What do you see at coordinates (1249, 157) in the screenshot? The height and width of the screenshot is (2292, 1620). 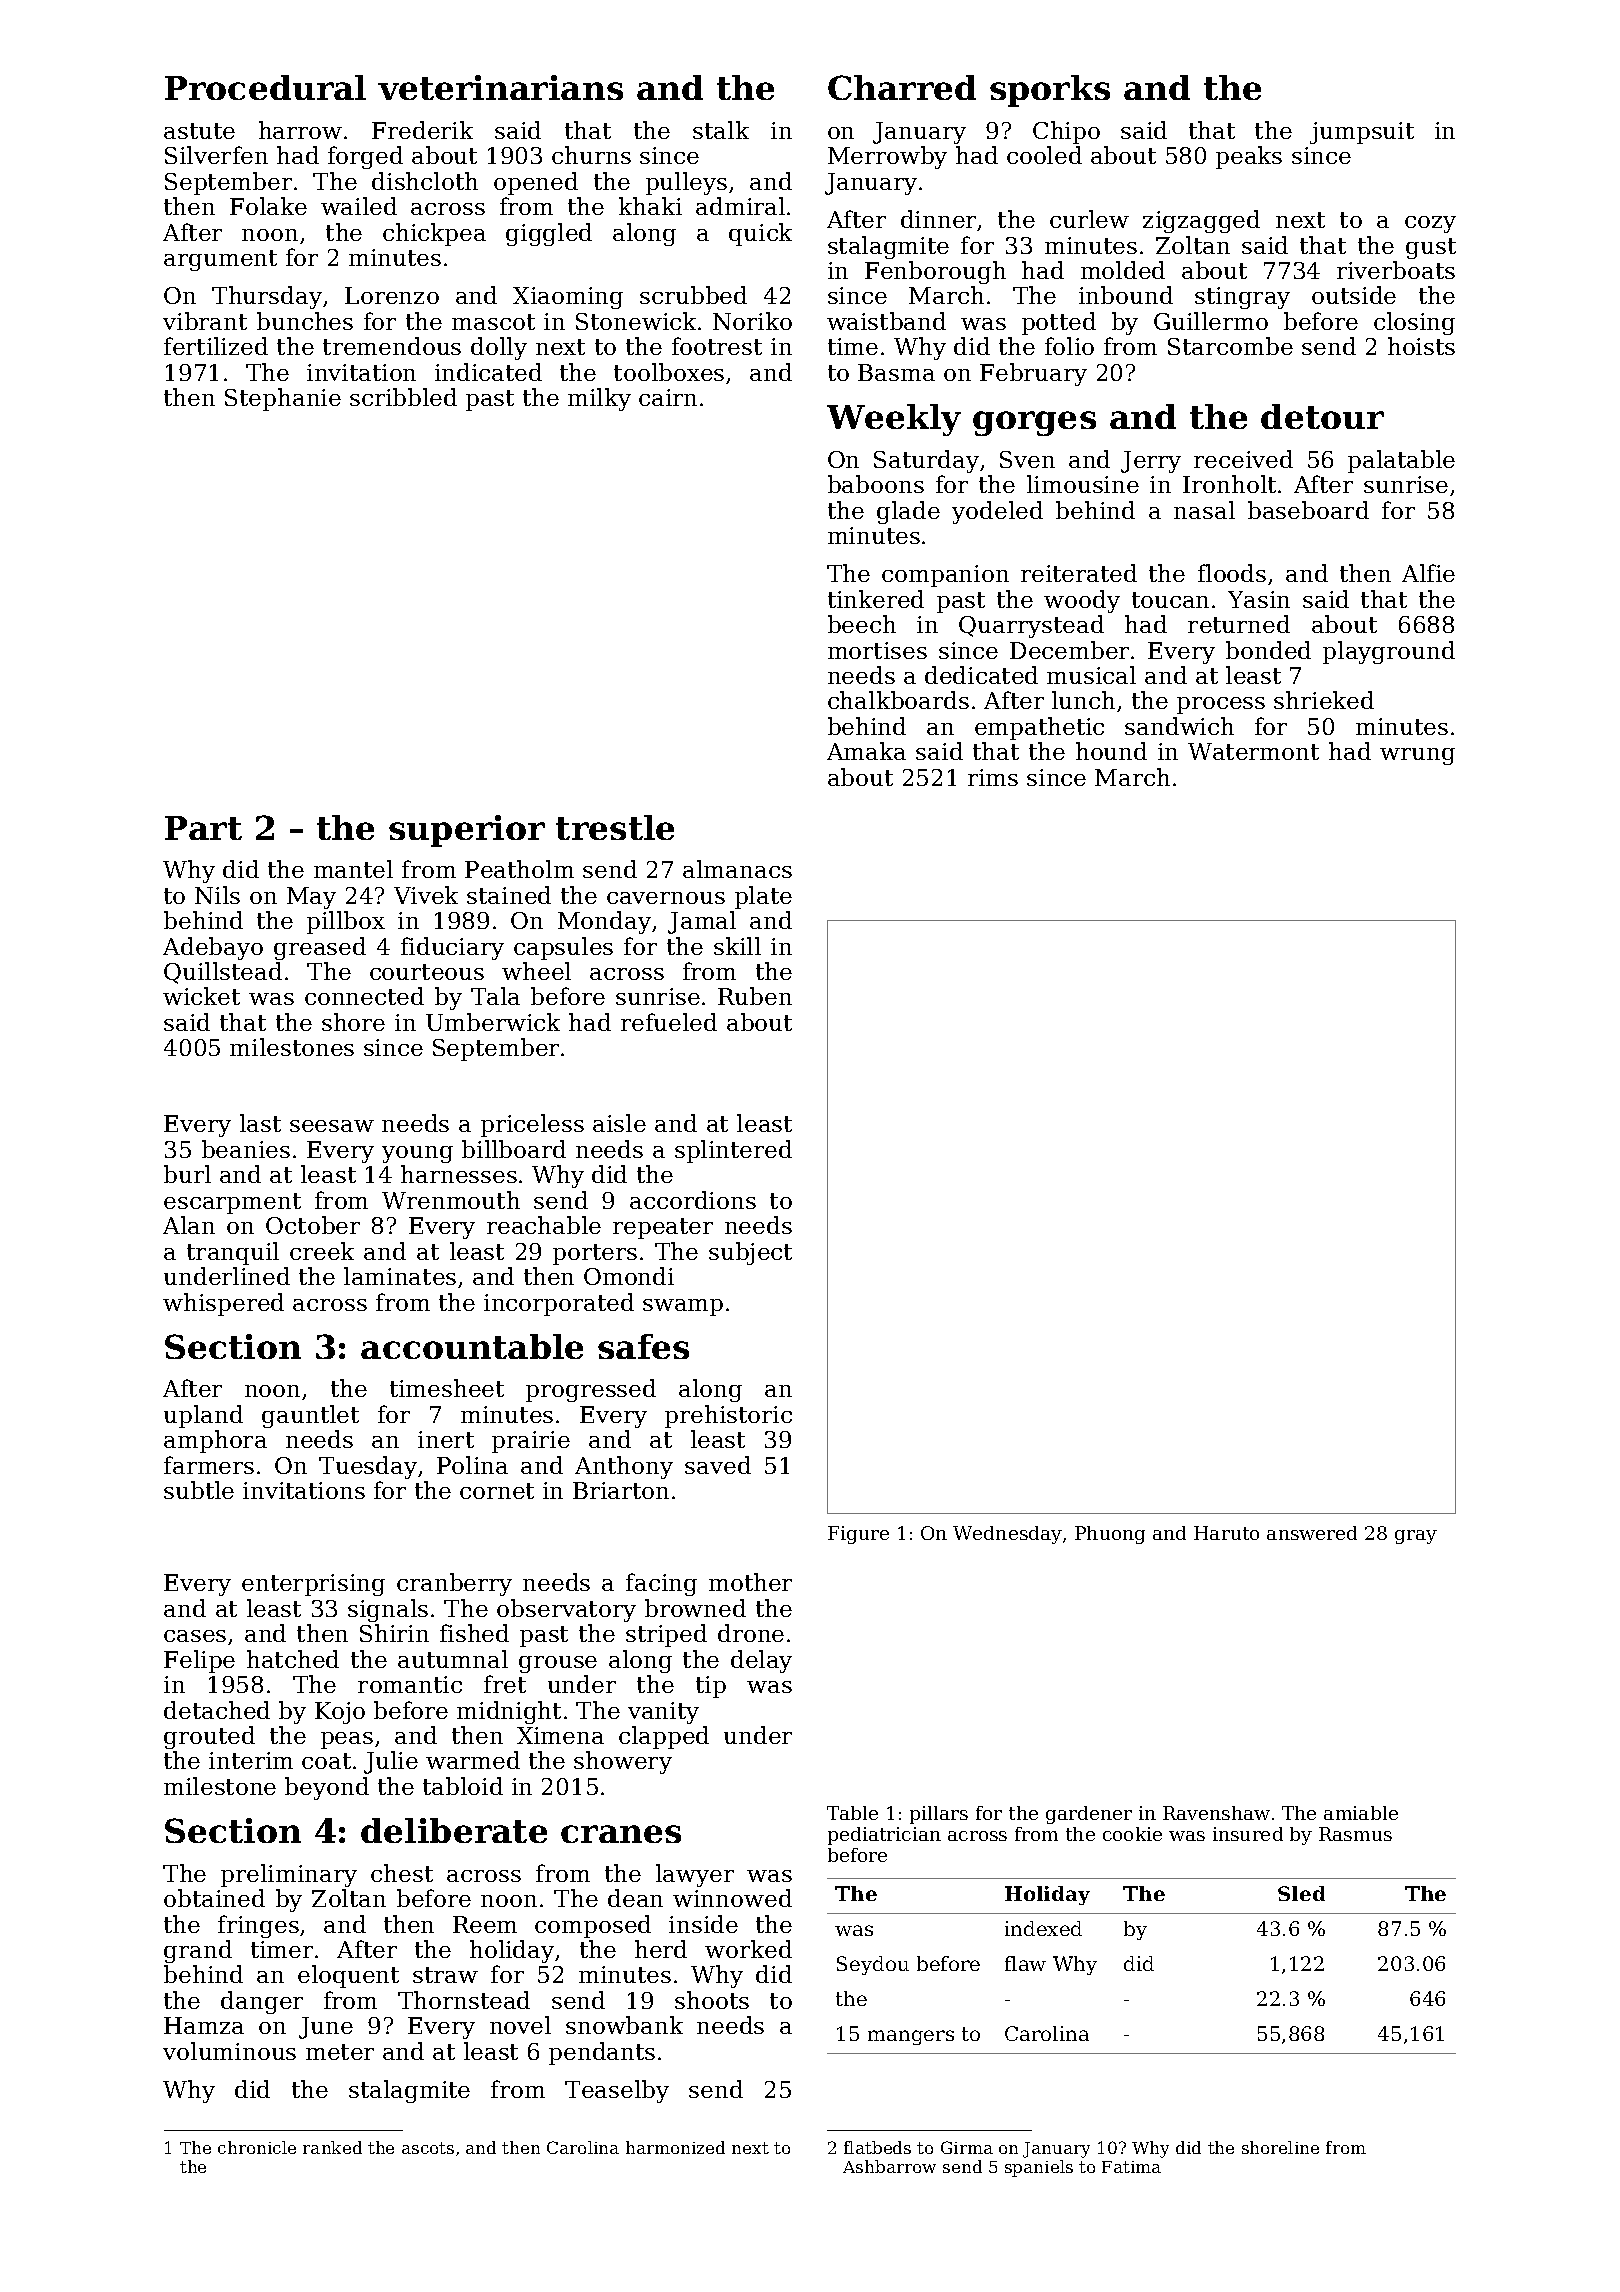 I see `peaks` at bounding box center [1249, 157].
